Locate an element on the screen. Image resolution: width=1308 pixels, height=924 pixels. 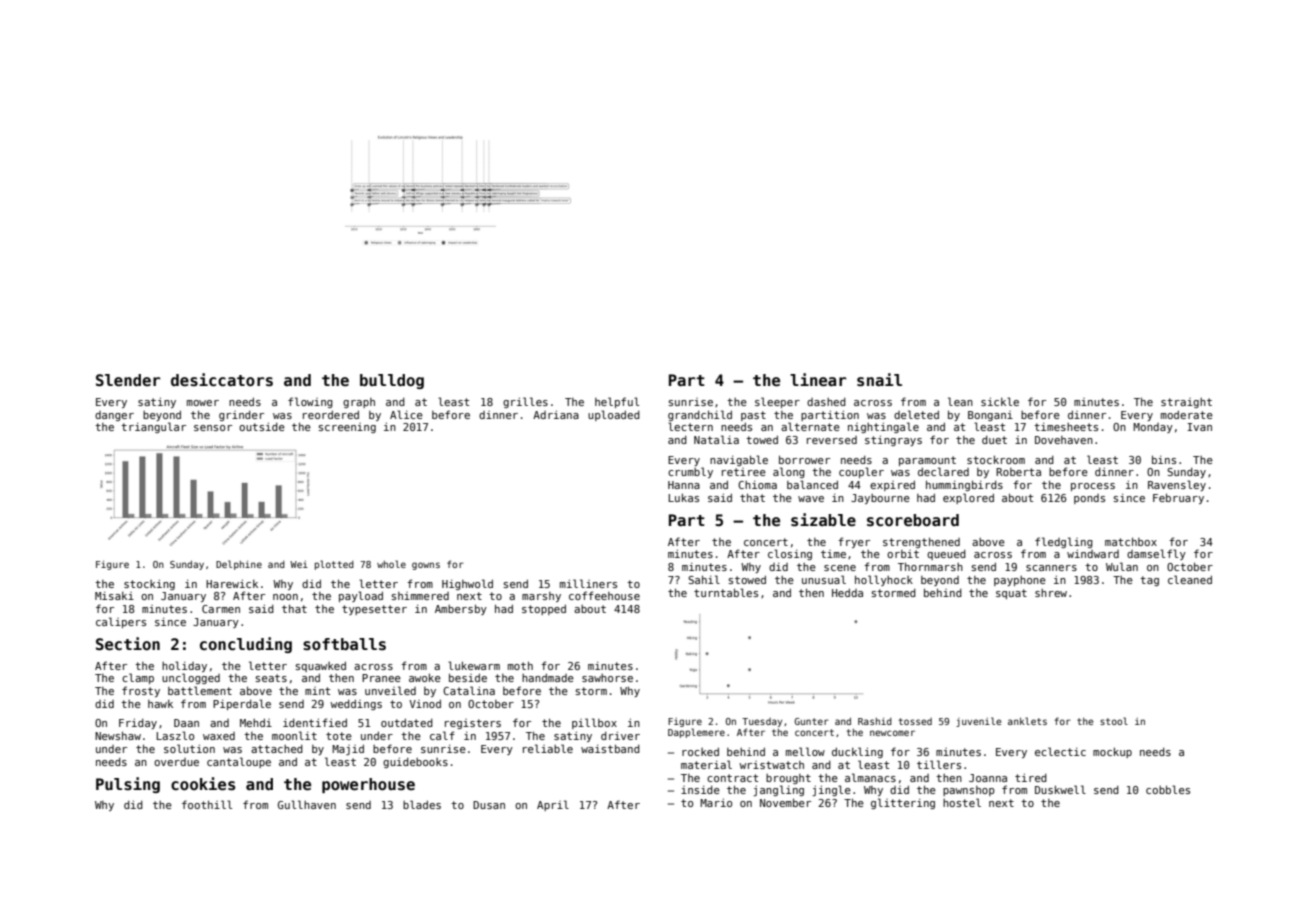
cookies is located at coordinates (203, 784).
